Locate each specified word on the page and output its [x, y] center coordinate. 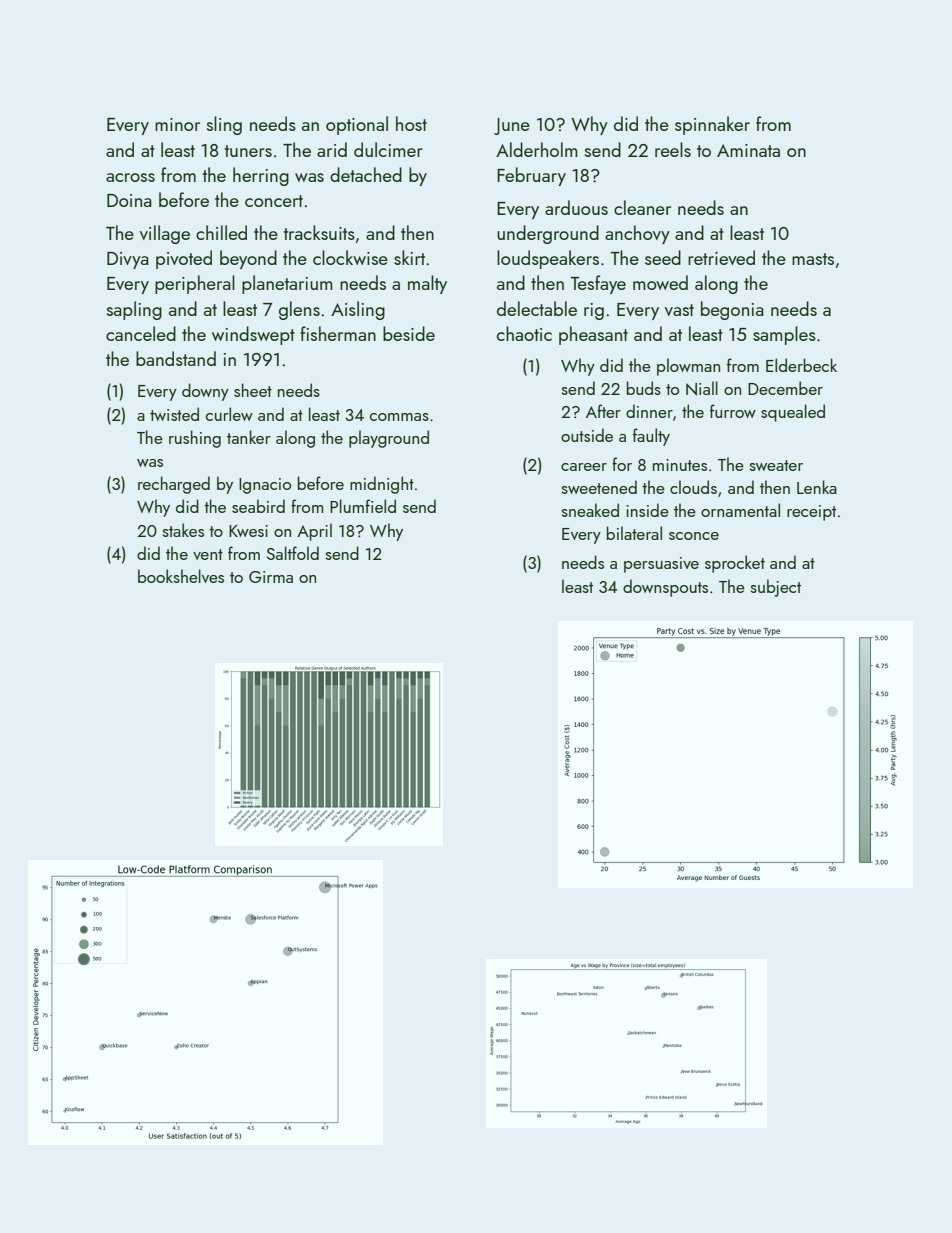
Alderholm [536, 149]
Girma [271, 577]
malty [427, 284]
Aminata [748, 150]
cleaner [642, 207]
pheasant [593, 335]
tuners [248, 151]
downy [205, 392]
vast [679, 310]
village [165, 234]
